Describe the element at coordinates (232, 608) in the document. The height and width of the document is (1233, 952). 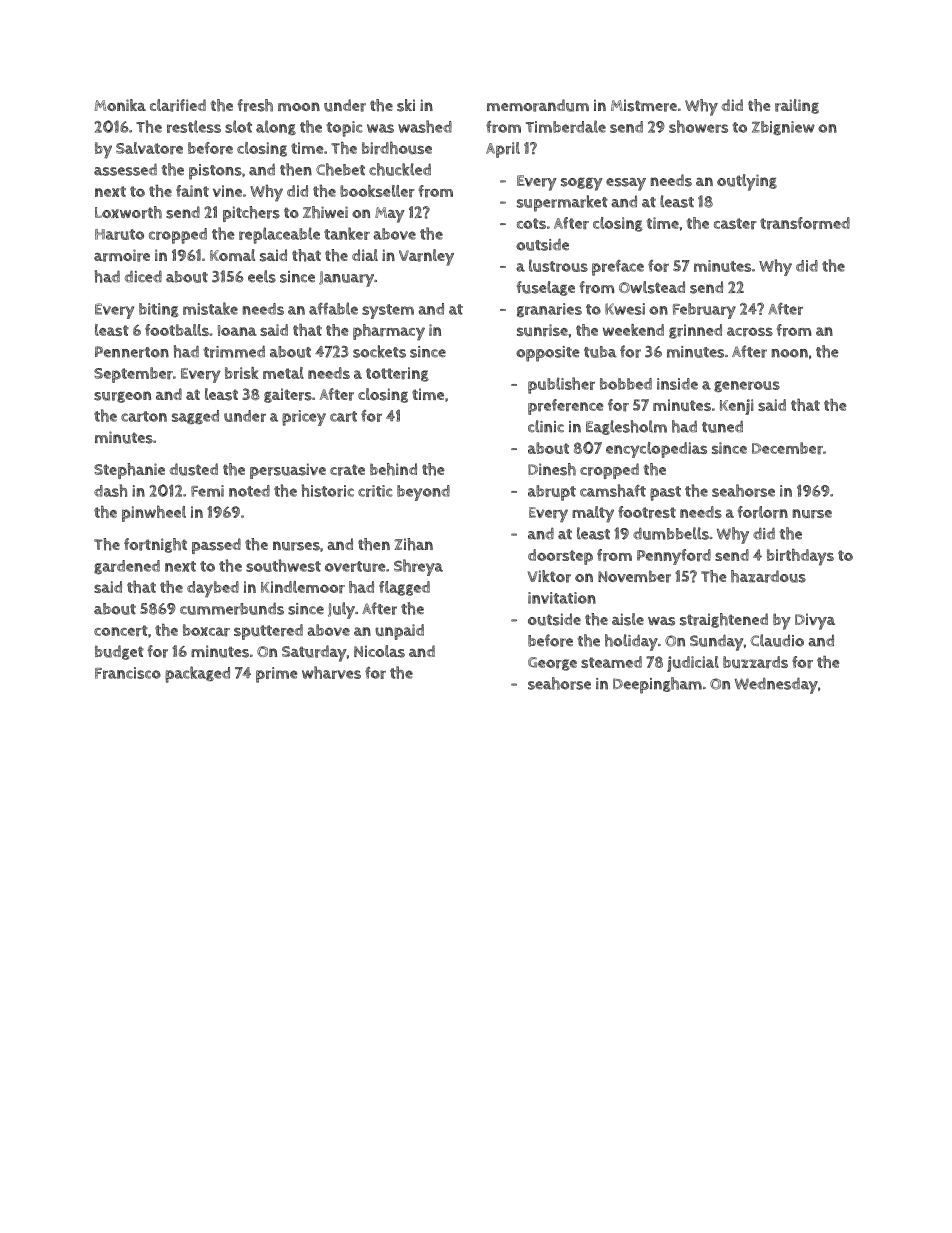
I see `cummerbunds` at that location.
